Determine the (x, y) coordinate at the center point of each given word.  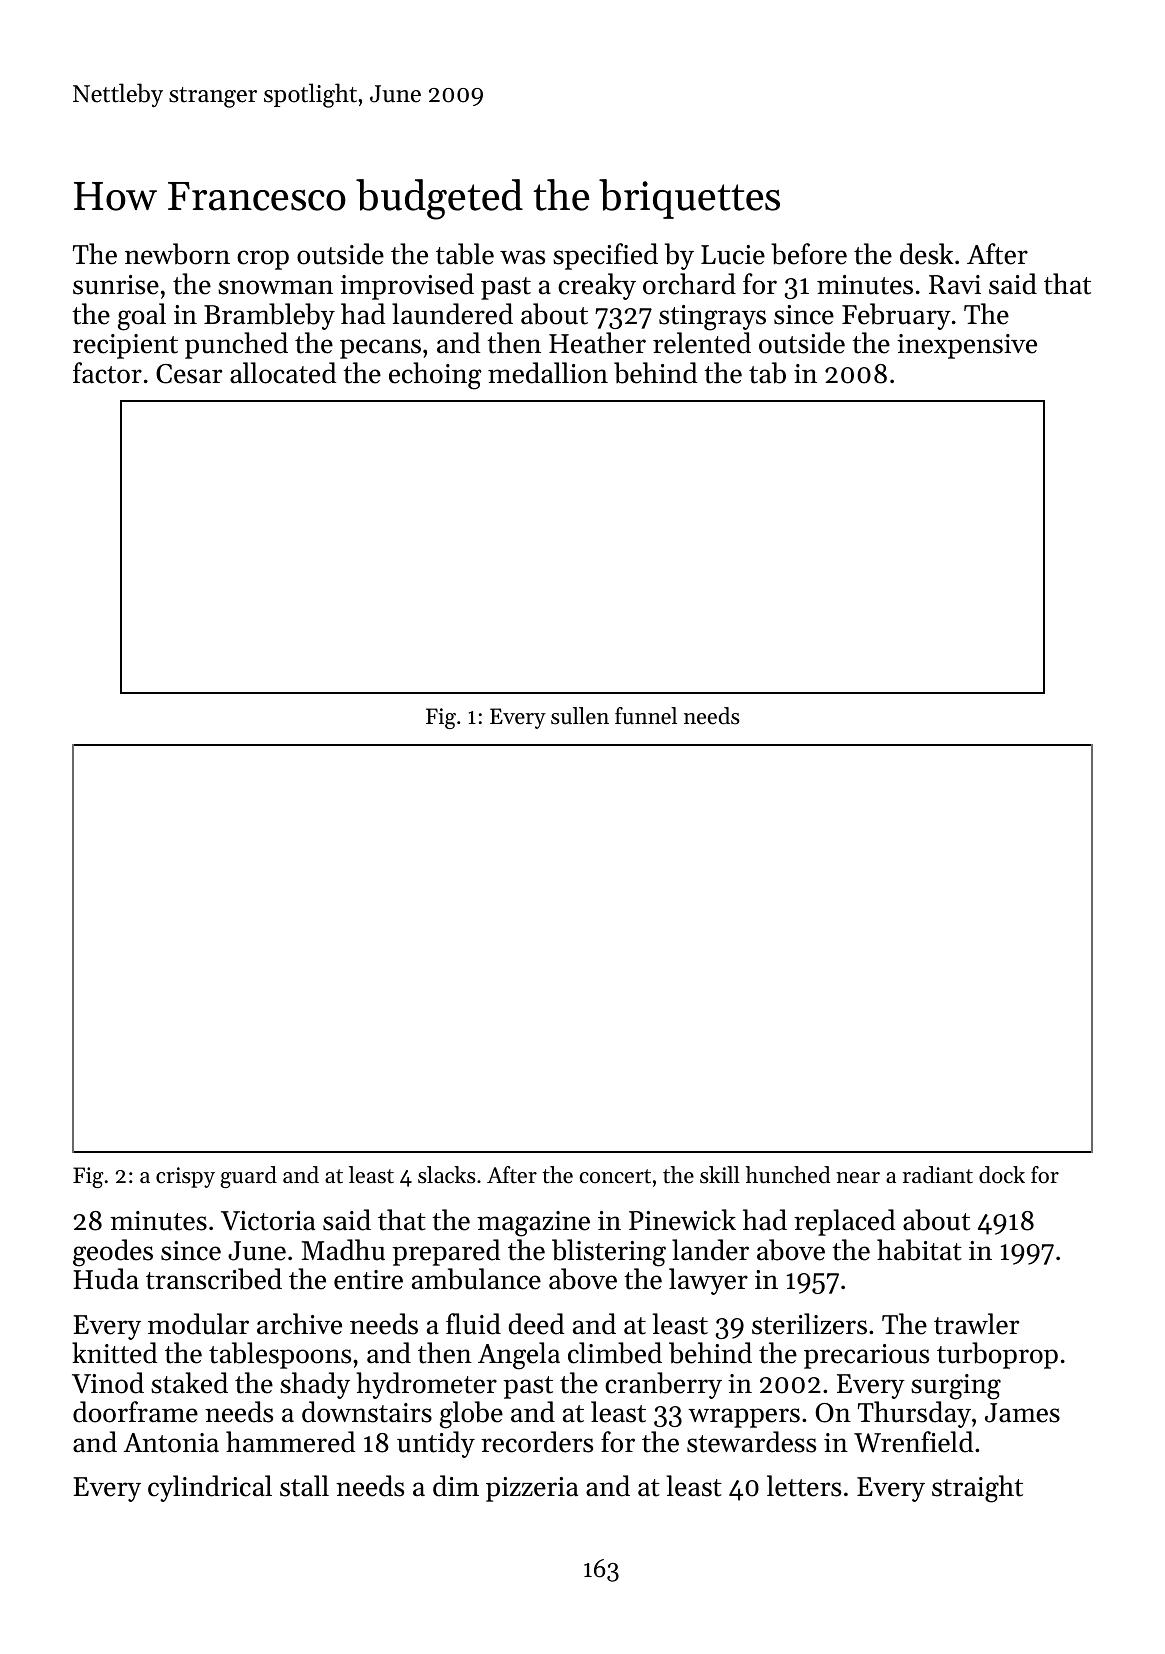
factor (107, 373)
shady (315, 1385)
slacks (447, 1175)
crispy (185, 1177)
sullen (580, 716)
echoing (435, 376)
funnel (646, 716)
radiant (938, 1175)
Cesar (189, 374)
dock (1002, 1175)
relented (702, 343)
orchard (689, 284)
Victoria (268, 1221)
